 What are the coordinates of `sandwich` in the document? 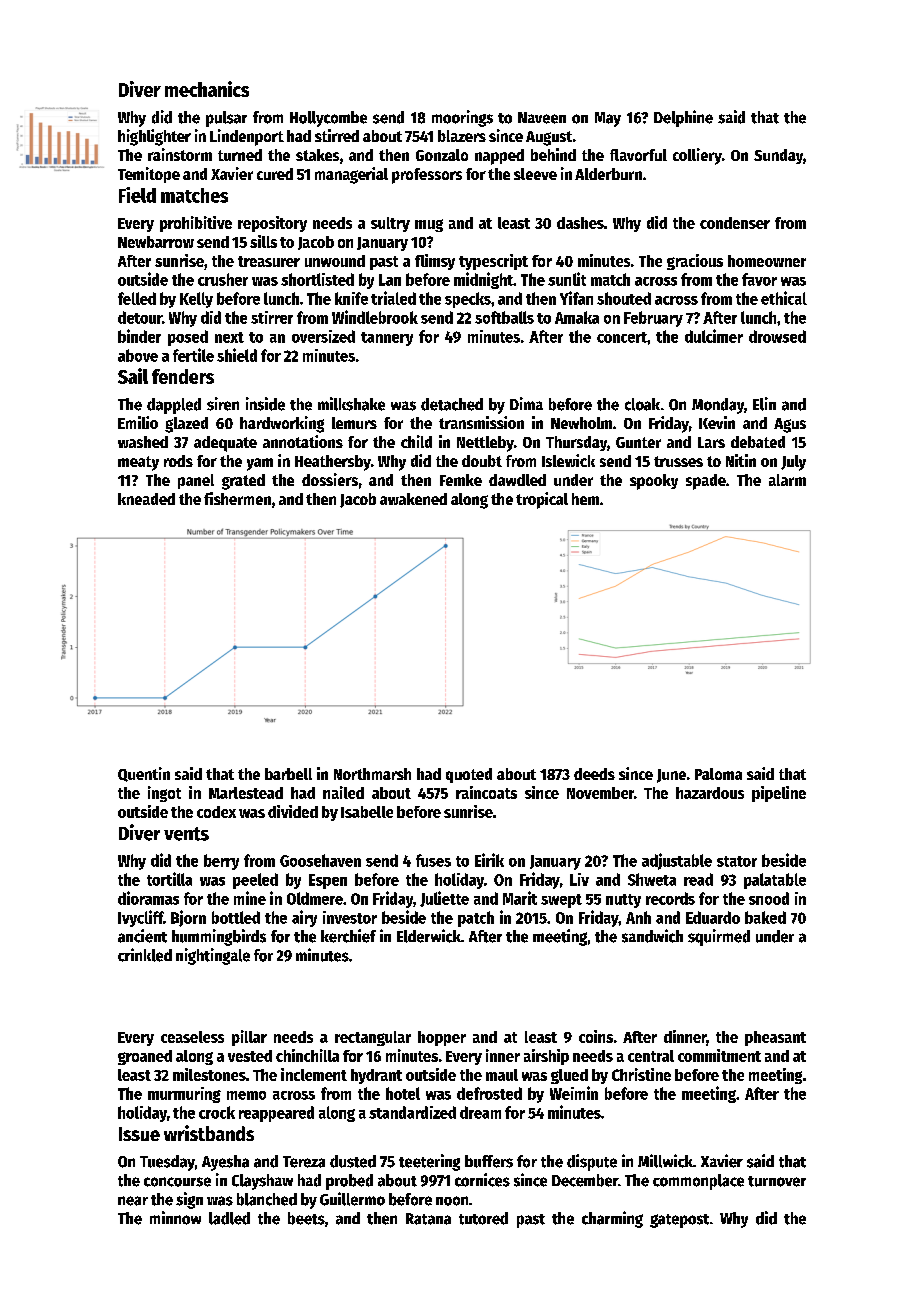 It's located at (652, 936).
